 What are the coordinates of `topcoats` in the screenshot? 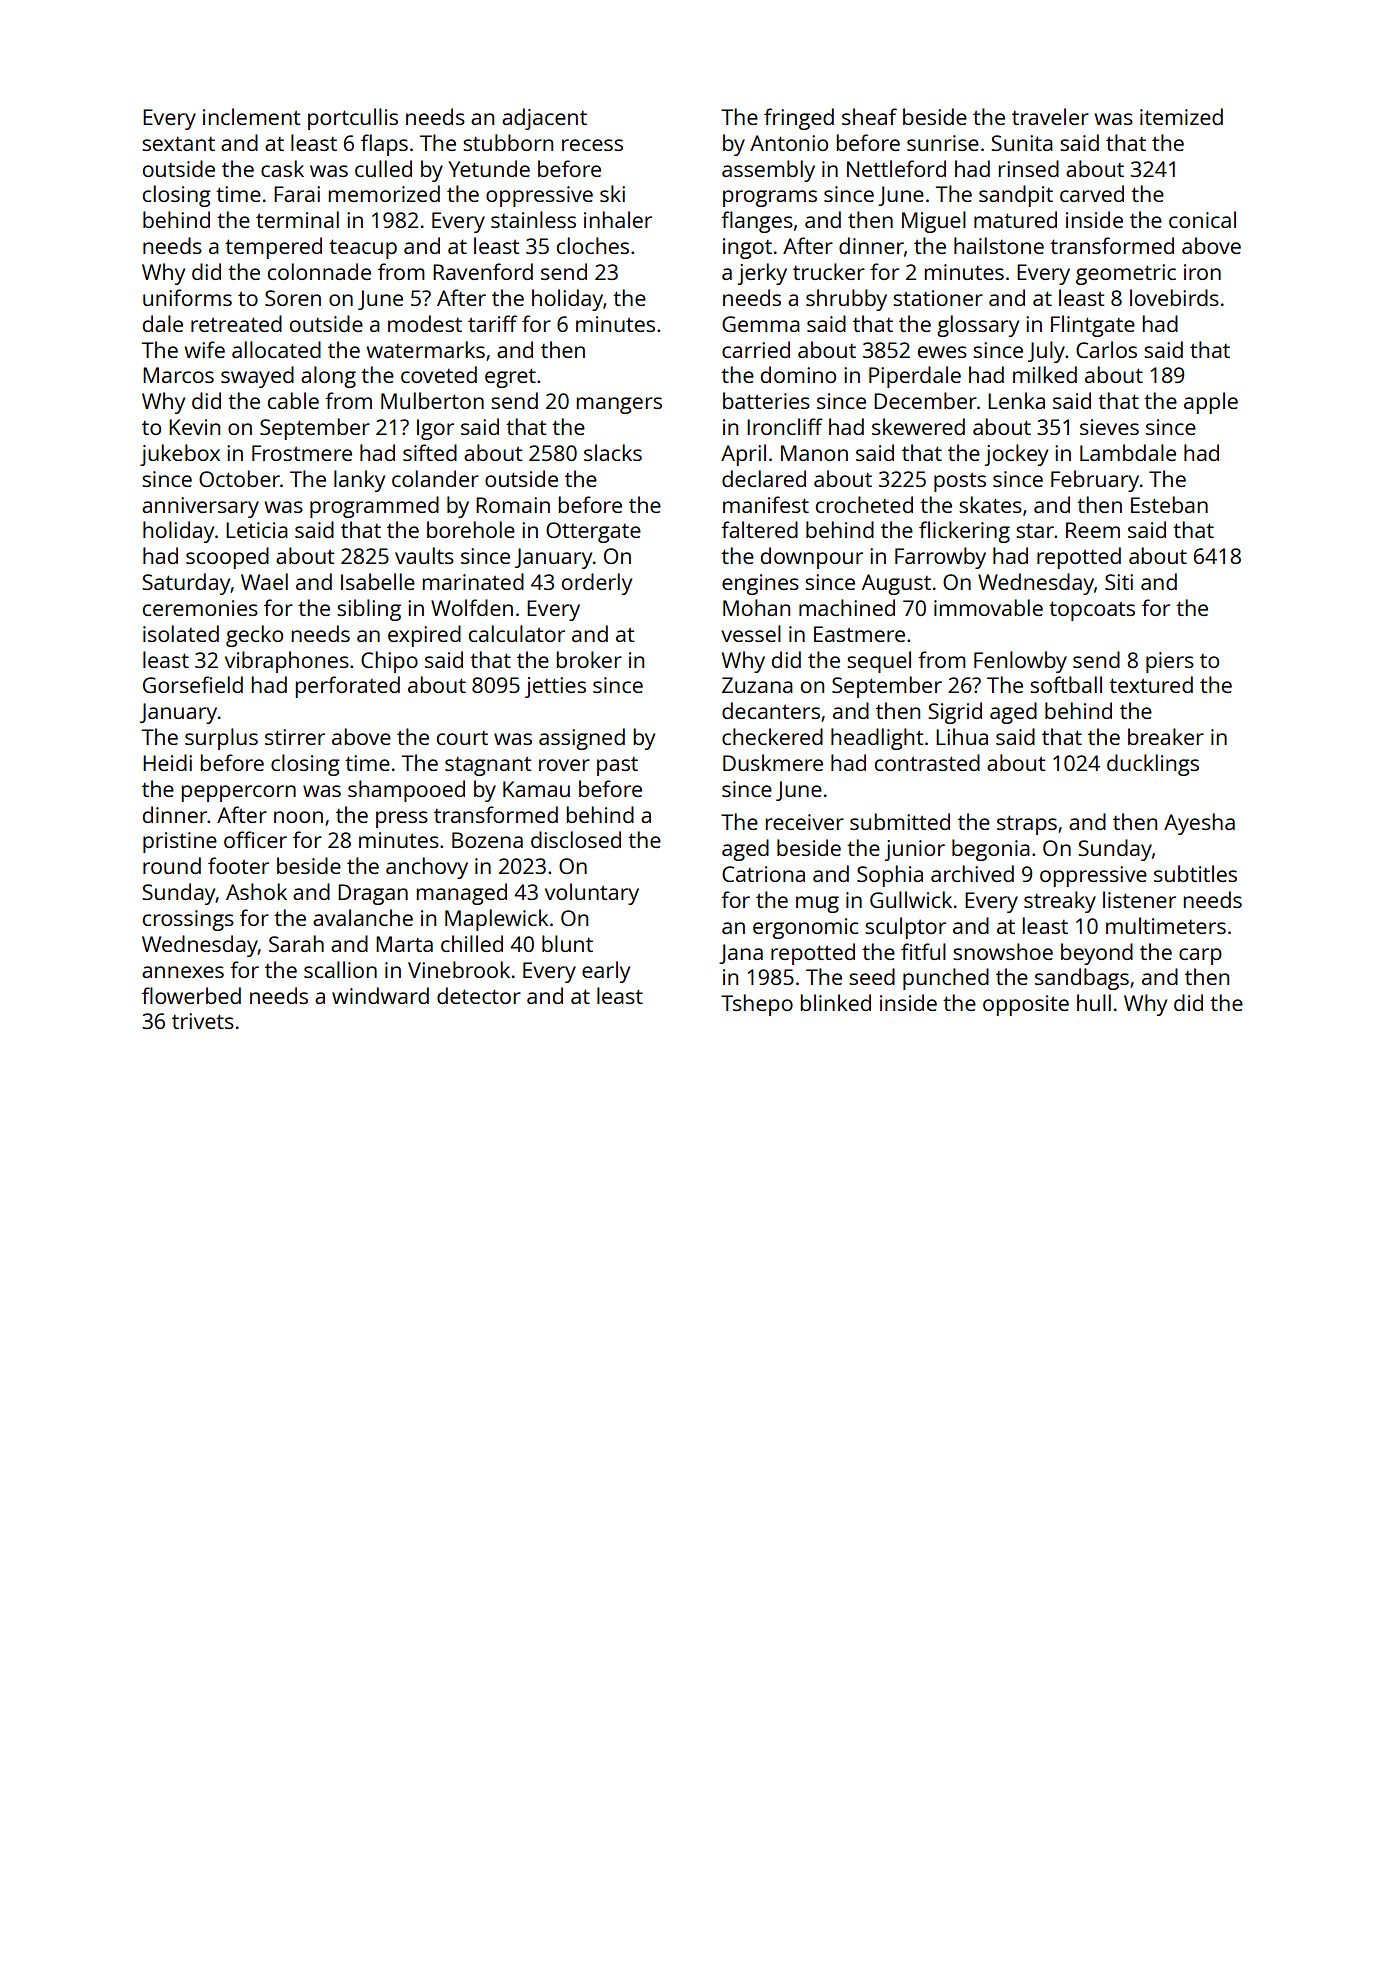 It's located at (1092, 611).
